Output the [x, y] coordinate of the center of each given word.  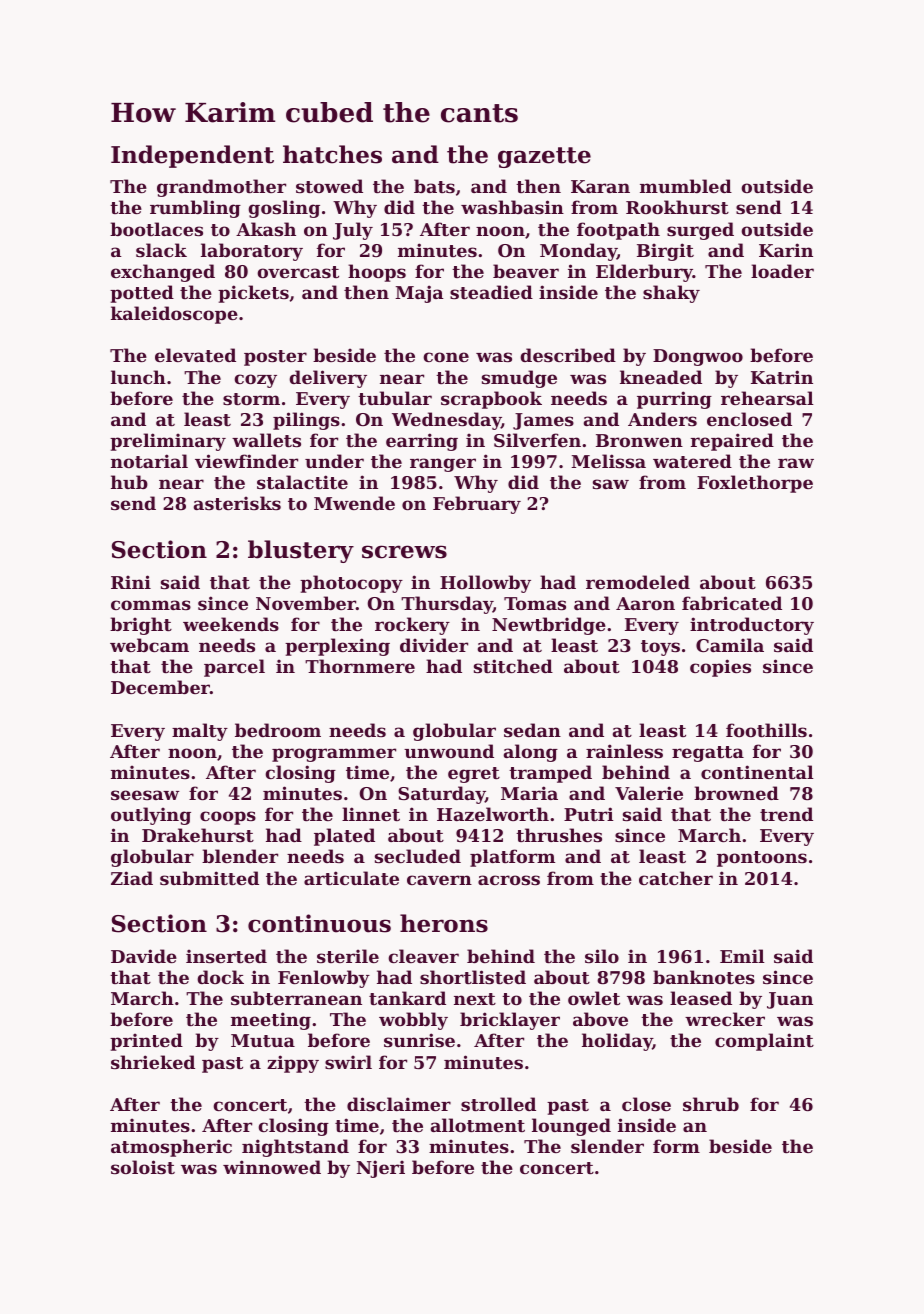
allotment [478, 1125]
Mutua [263, 1040]
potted [142, 294]
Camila [730, 645]
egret [474, 775]
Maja [419, 294]
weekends [231, 624]
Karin [786, 250]
